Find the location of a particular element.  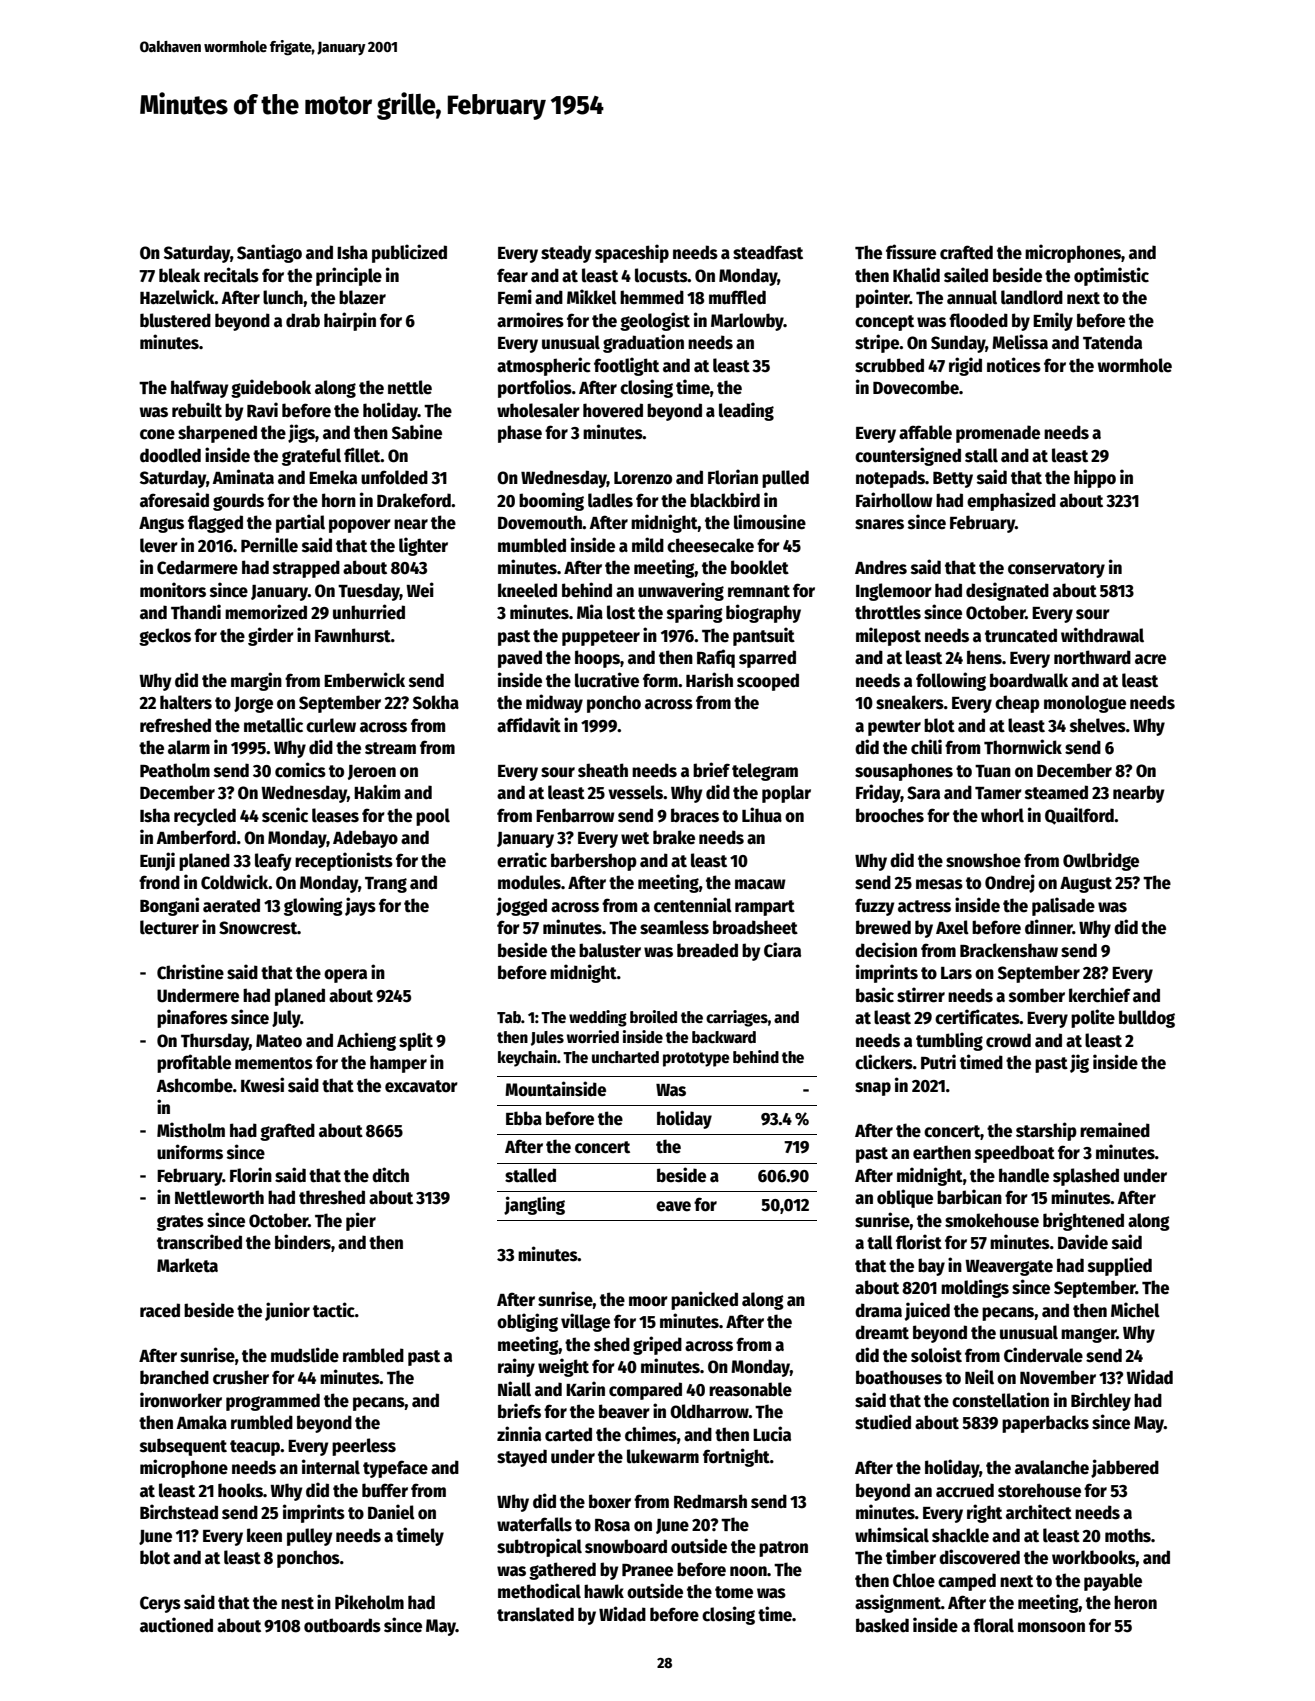

basked is located at coordinates (882, 1625).
